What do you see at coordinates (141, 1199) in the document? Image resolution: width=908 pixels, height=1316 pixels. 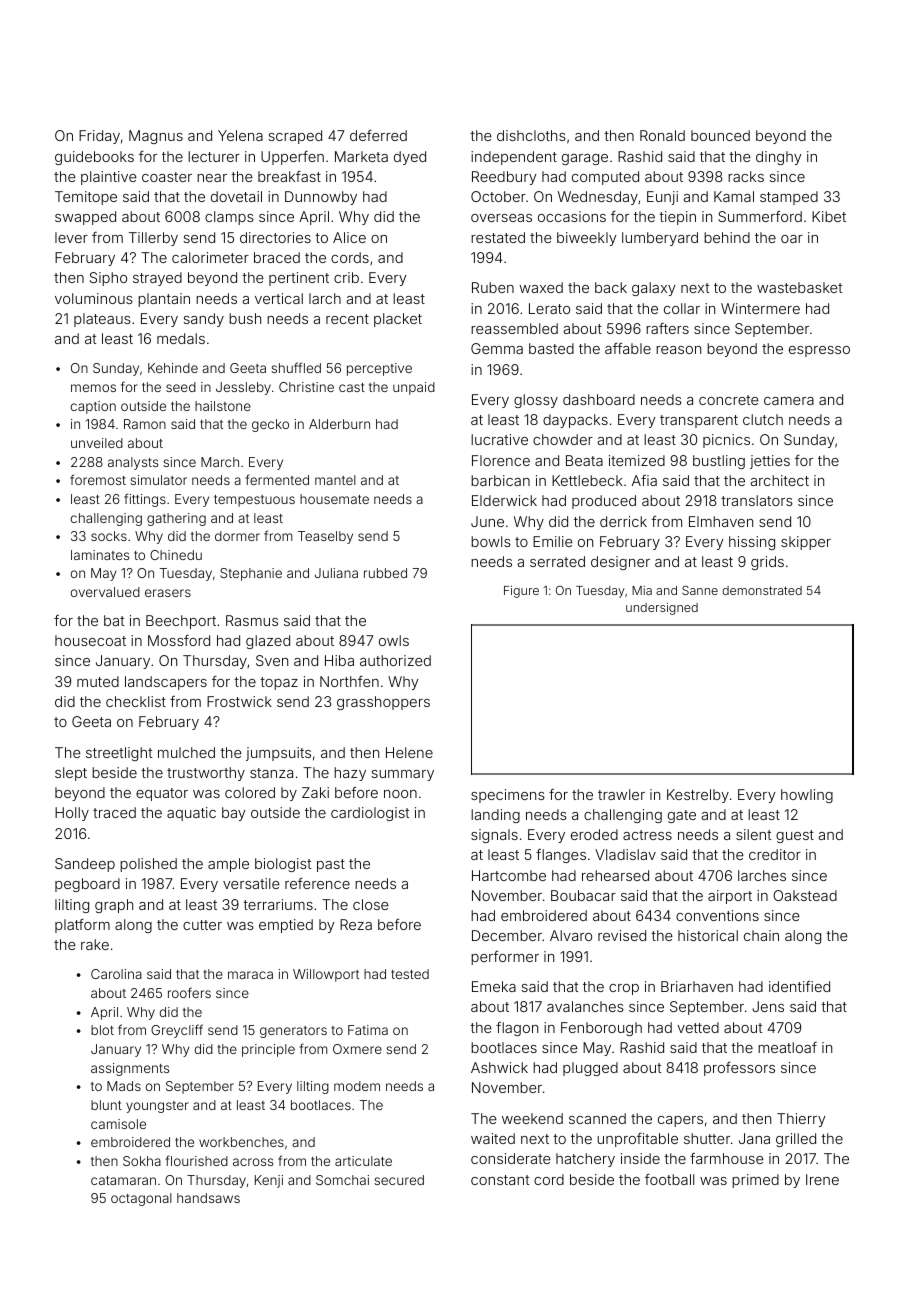 I see `octagonal` at bounding box center [141, 1199].
